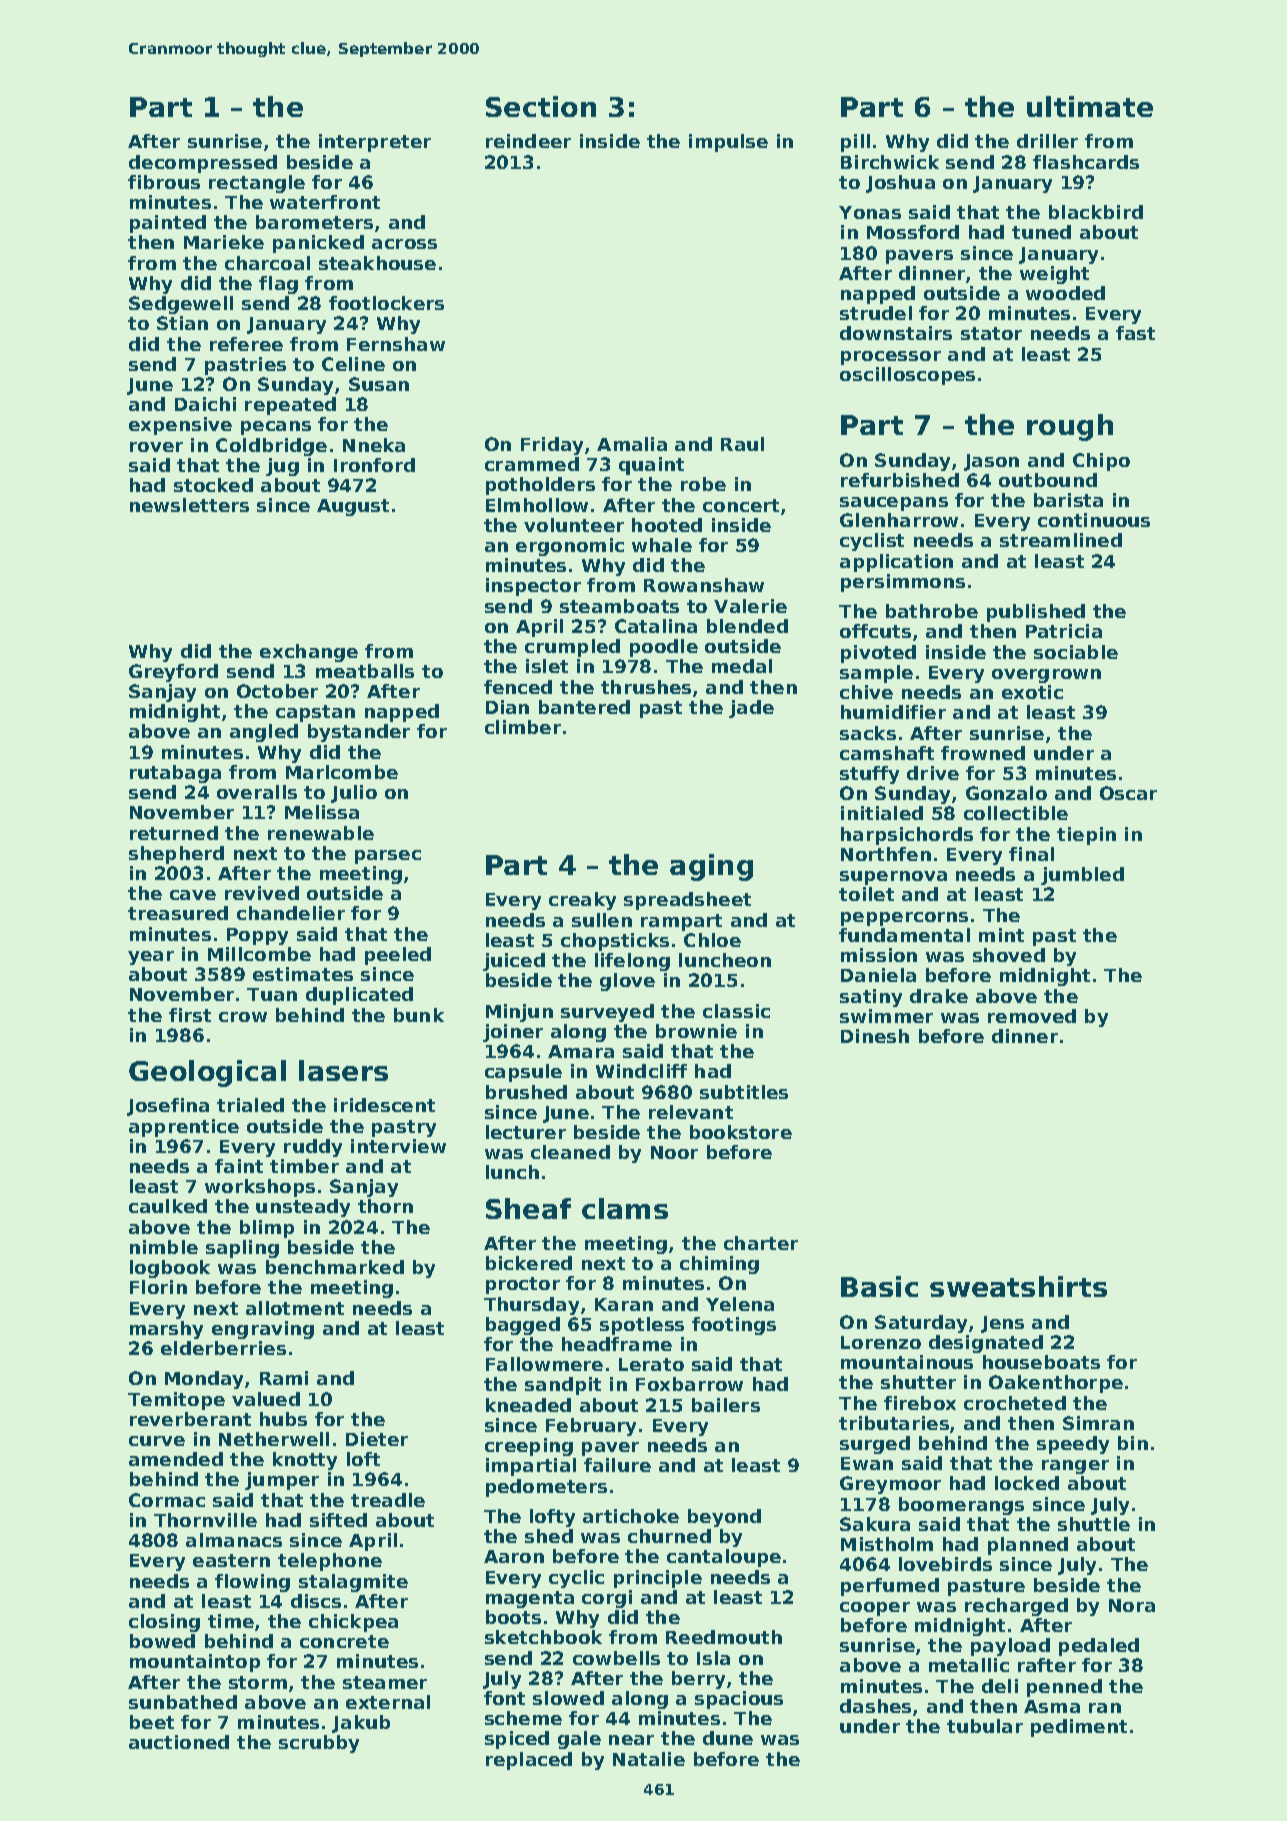  Describe the element at coordinates (1032, 1016) in the screenshot. I see `removed` at that location.
